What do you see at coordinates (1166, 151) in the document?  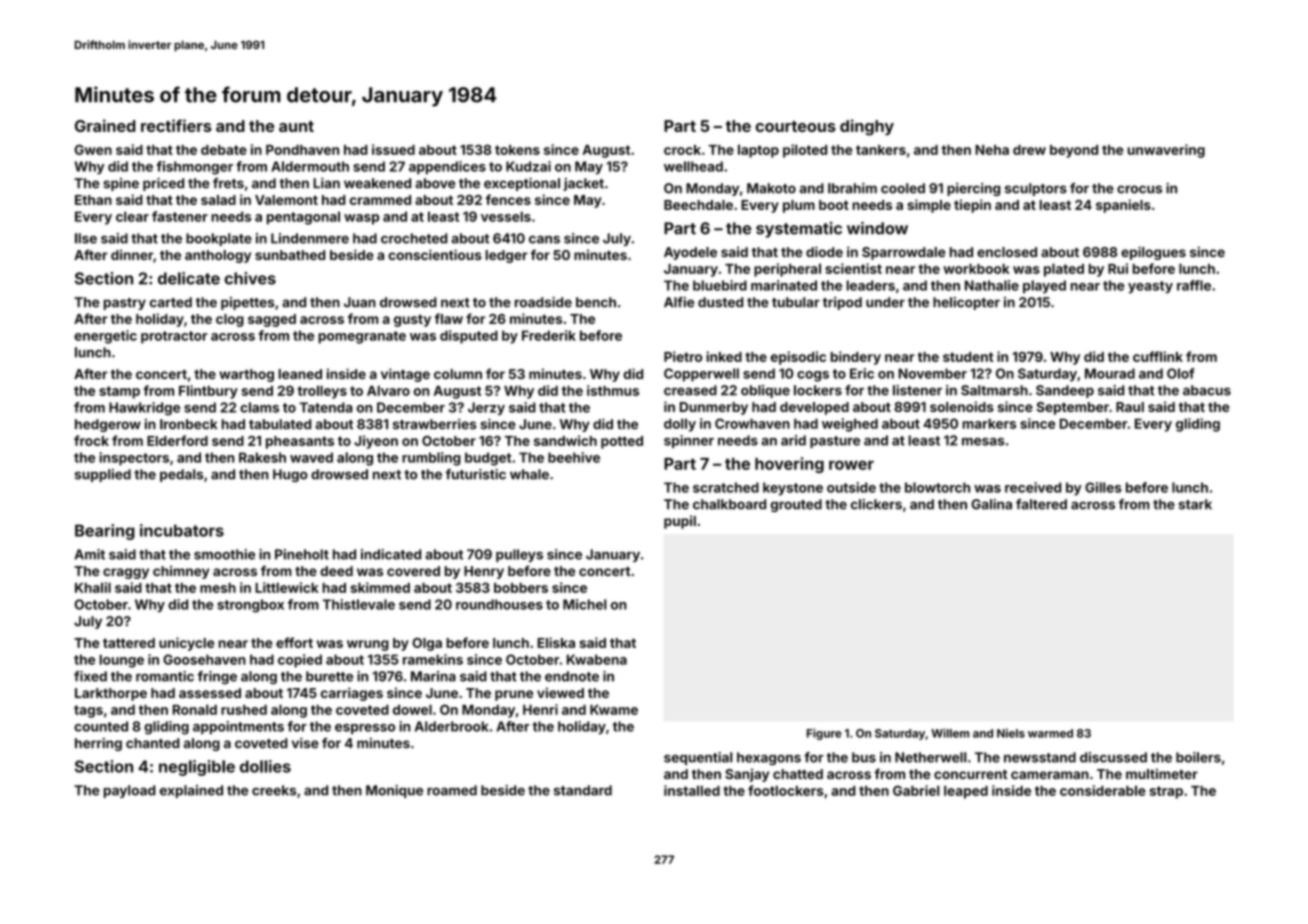 I see `unwavering` at bounding box center [1166, 151].
